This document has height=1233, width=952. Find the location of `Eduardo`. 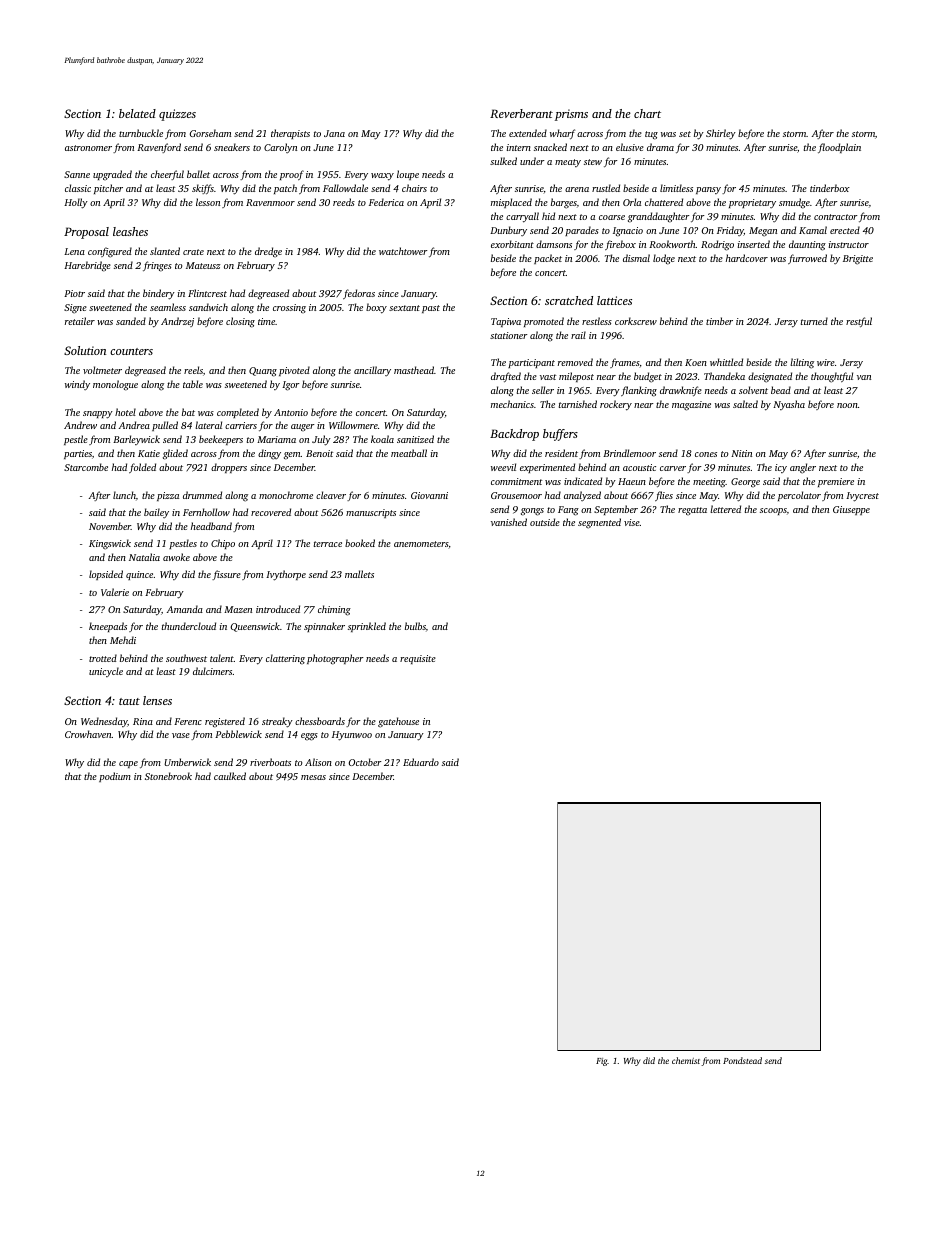

Eduardo is located at coordinates (421, 762).
